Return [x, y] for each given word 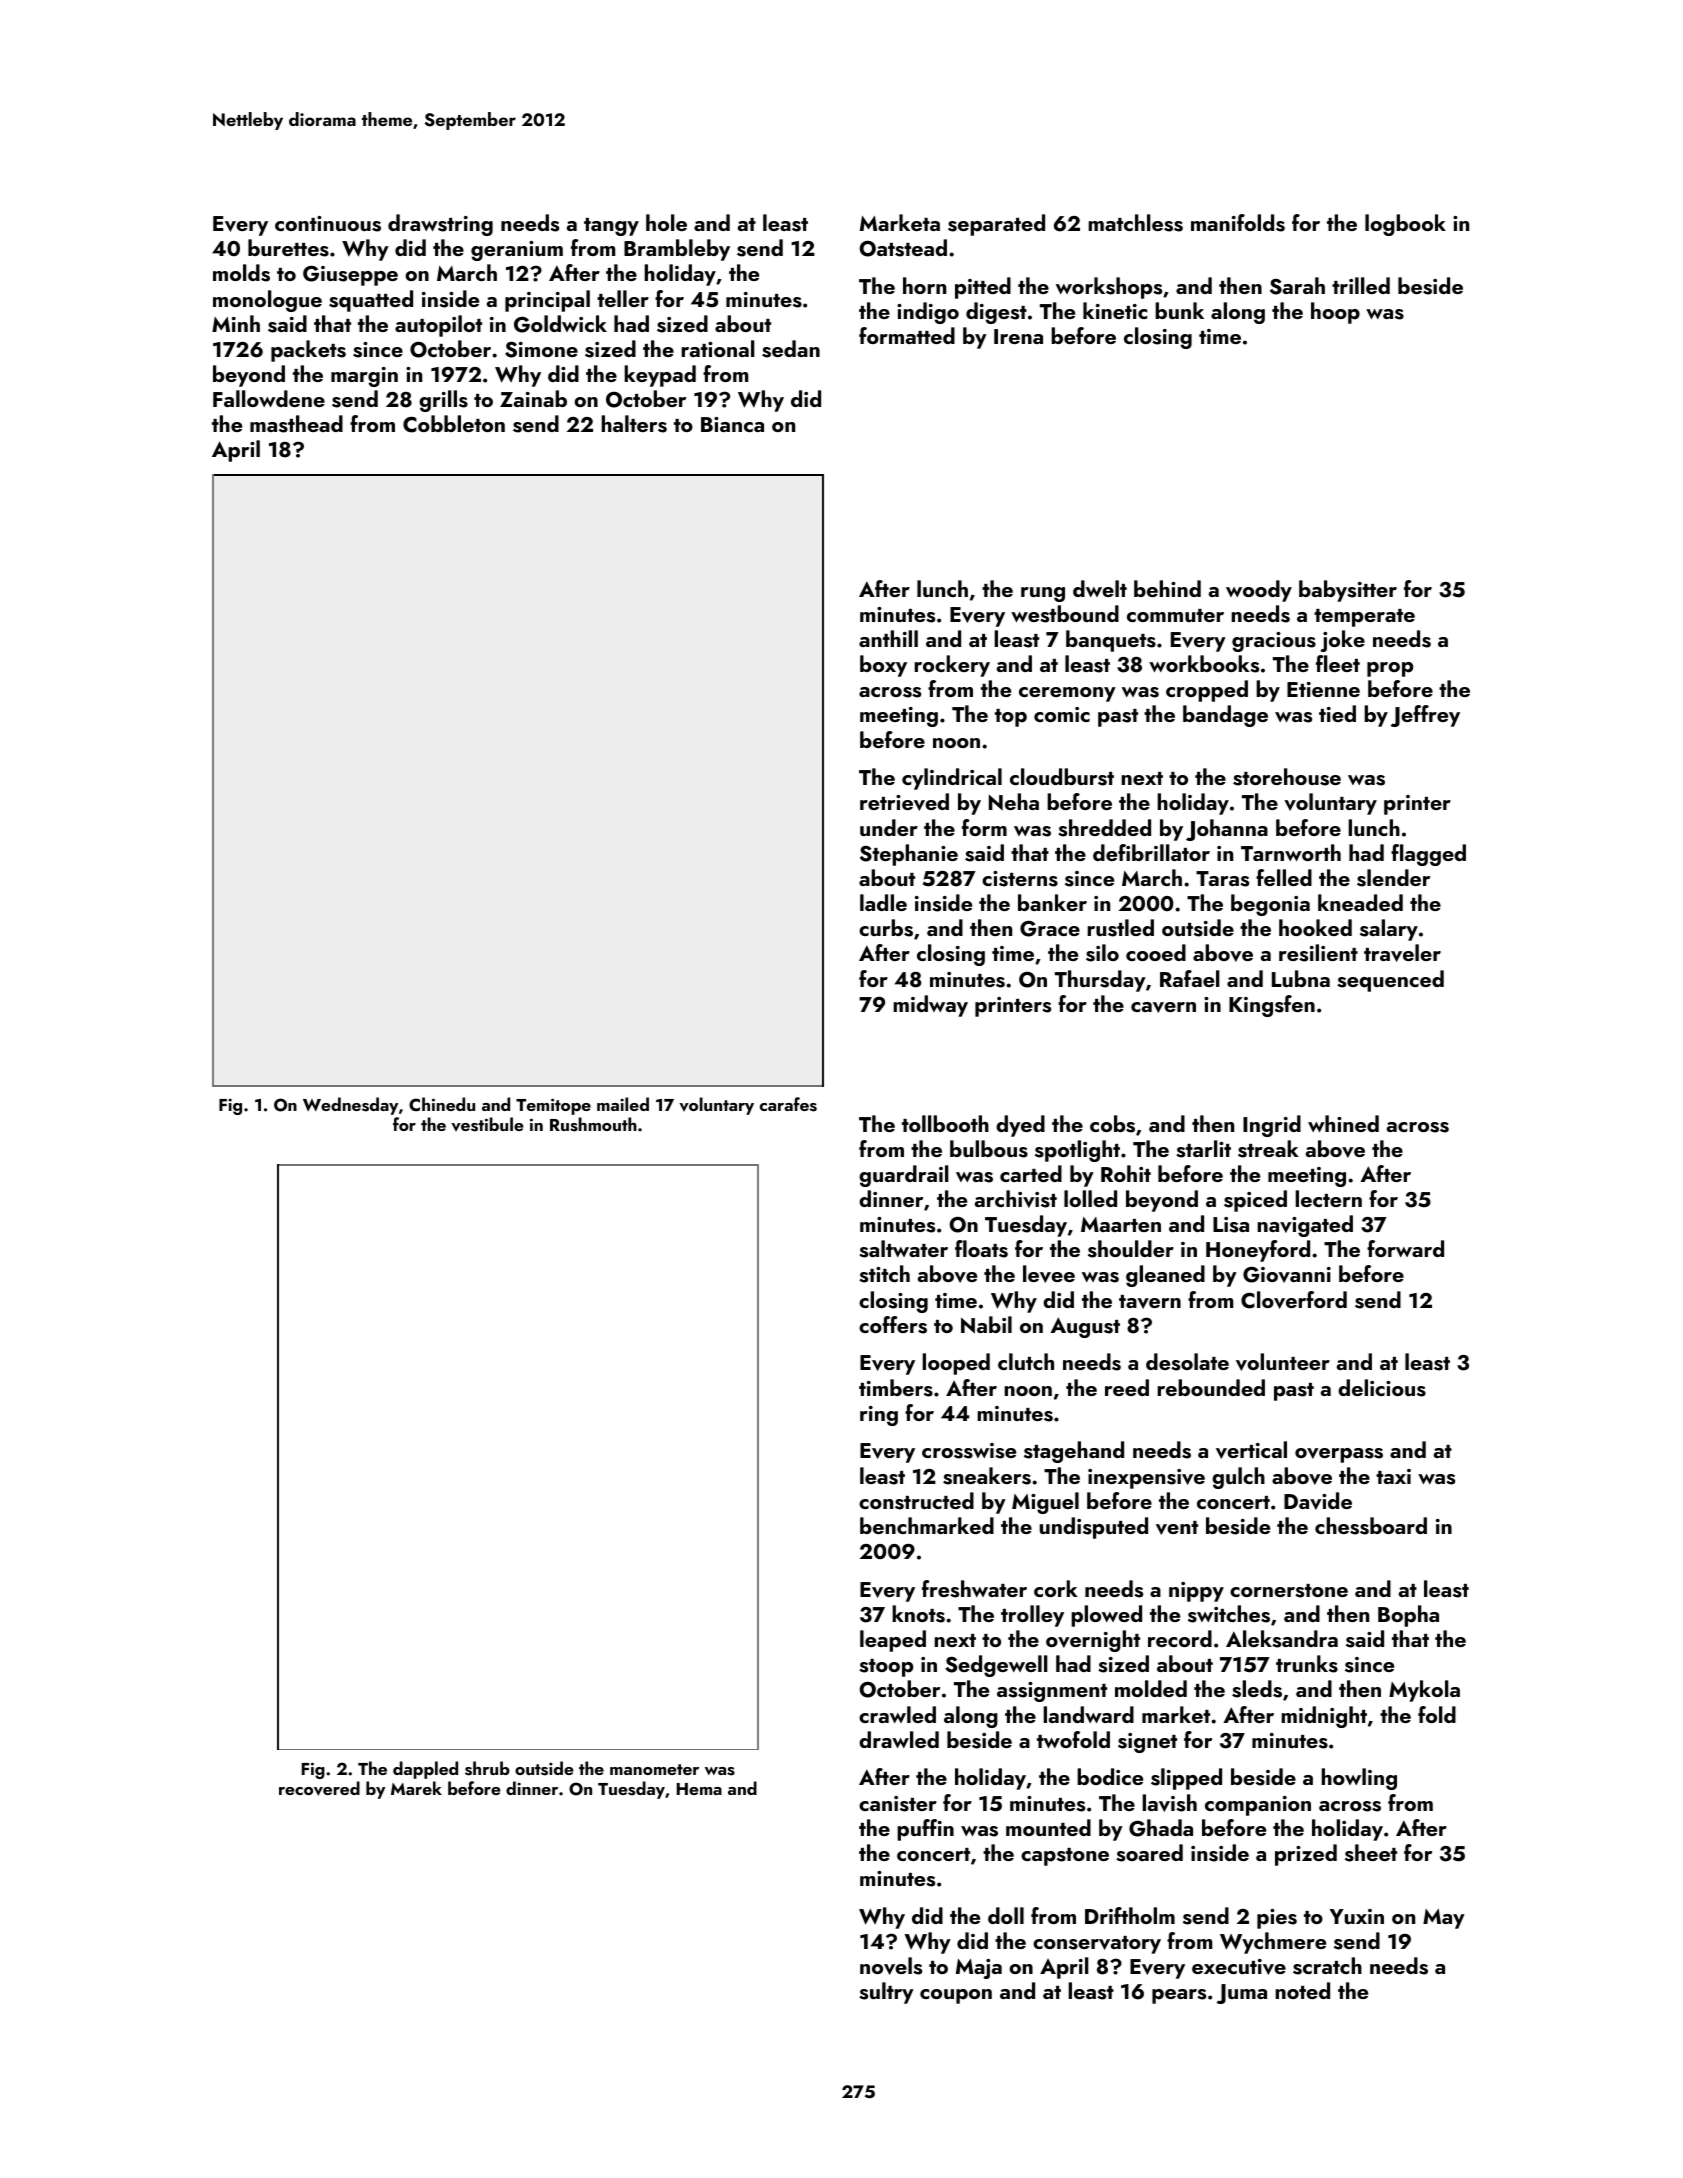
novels [891, 1966]
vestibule [487, 1124]
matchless [1135, 223]
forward [1405, 1248]
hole [666, 222]
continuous [328, 224]
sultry [886, 1993]
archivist [1016, 1199]
